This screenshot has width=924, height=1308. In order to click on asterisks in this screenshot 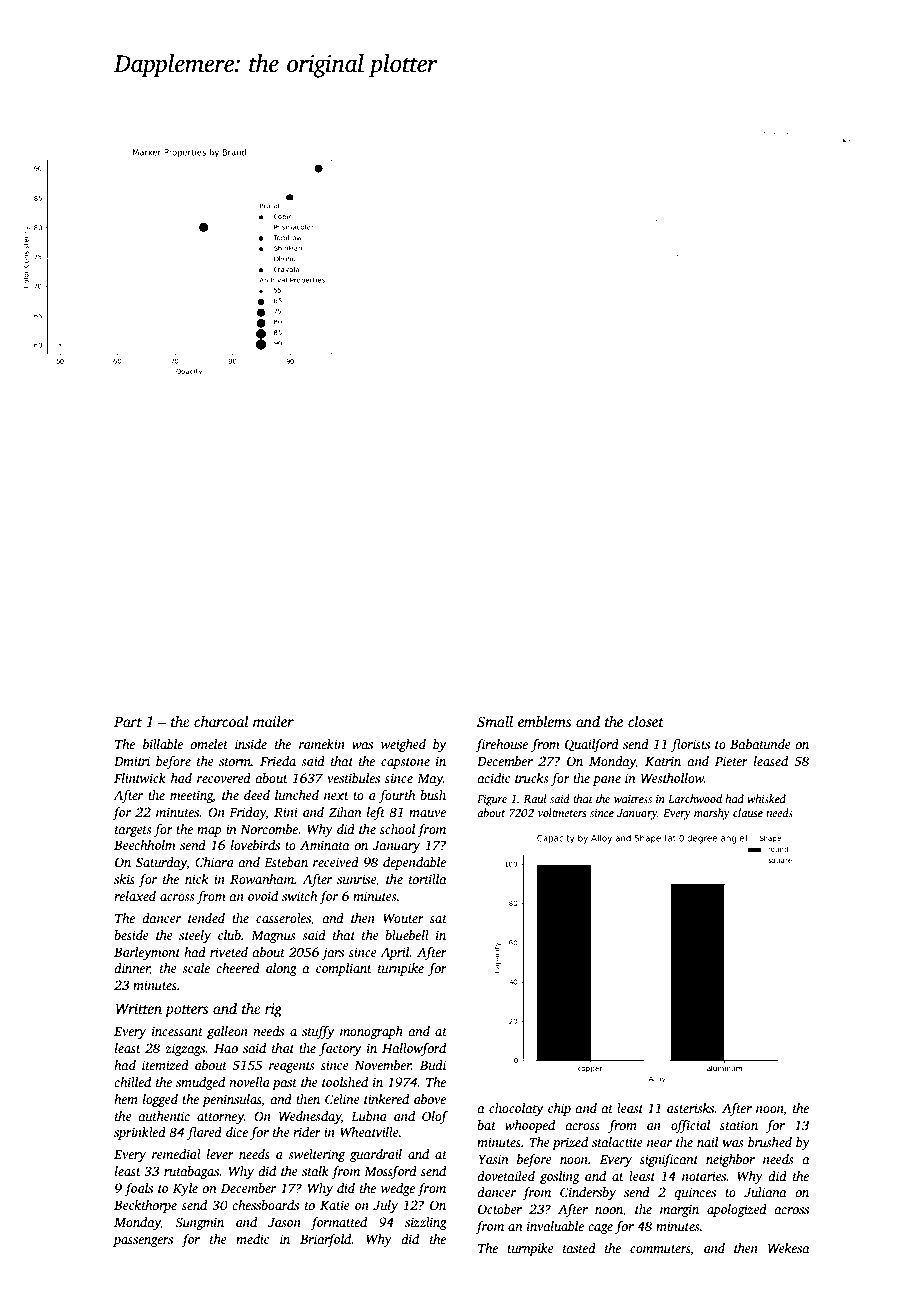, I will do `click(691, 1108)`.
